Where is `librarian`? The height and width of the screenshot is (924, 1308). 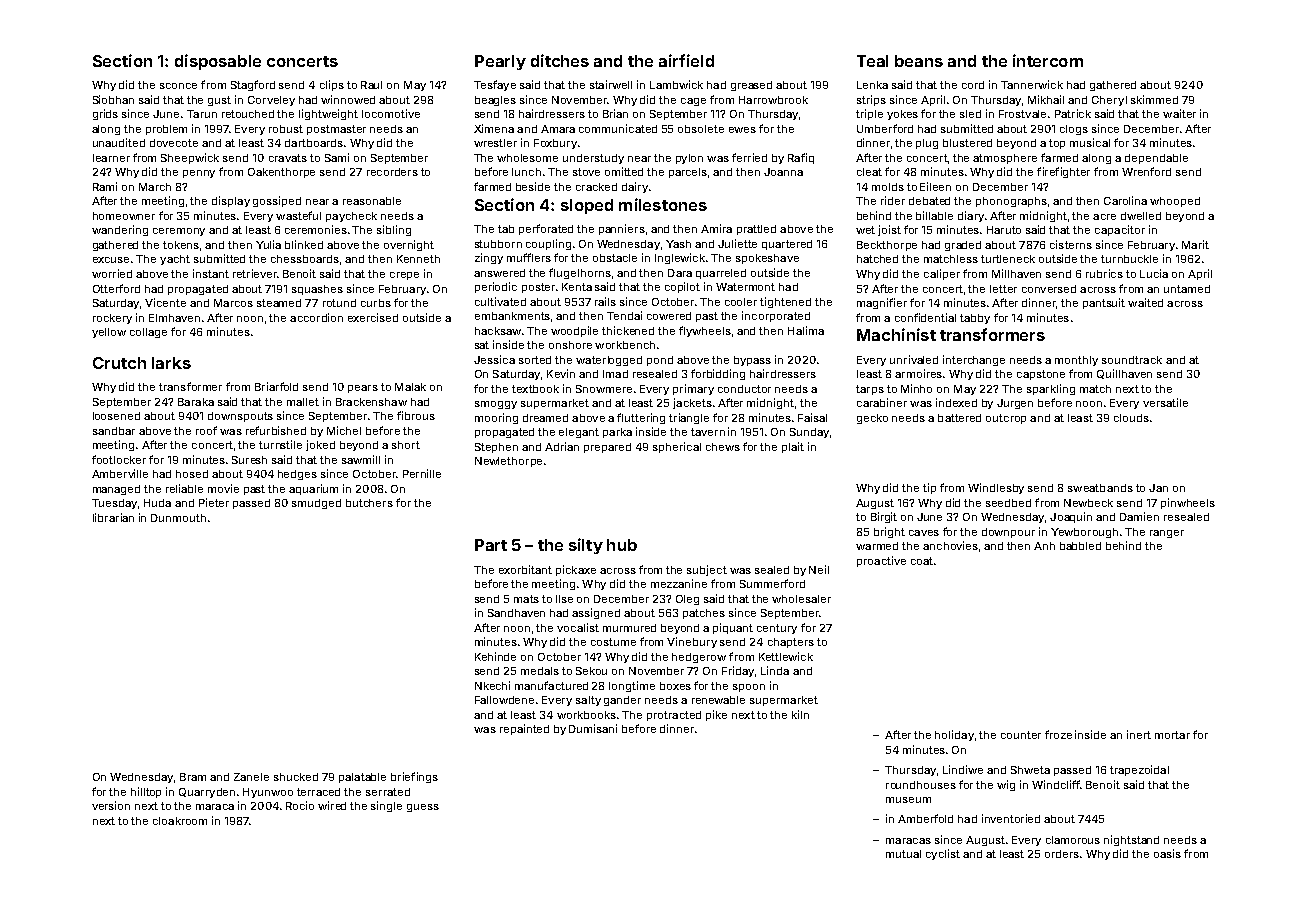
librarian is located at coordinates (113, 517).
